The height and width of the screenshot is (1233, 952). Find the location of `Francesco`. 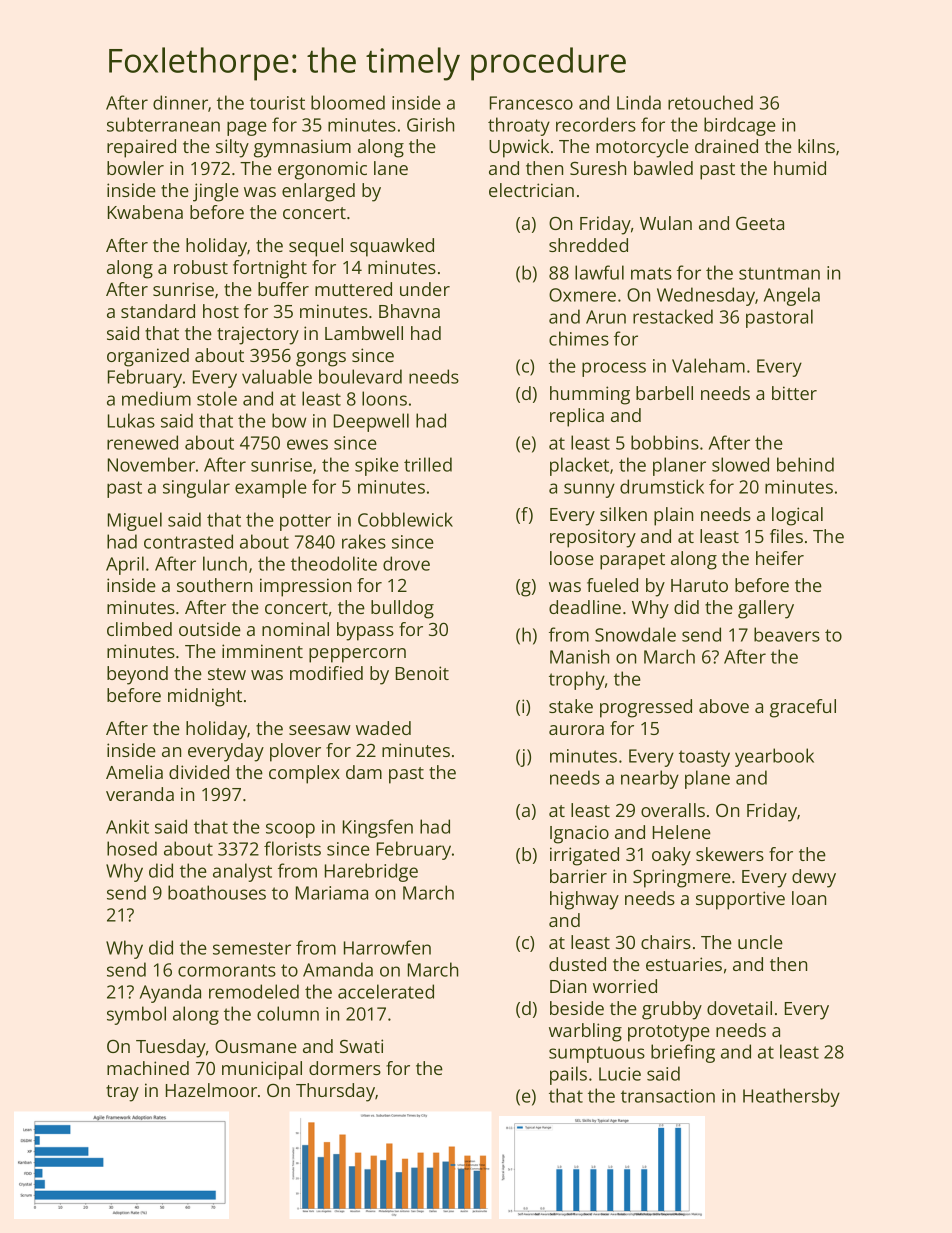

Francesco is located at coordinates (531, 103).
